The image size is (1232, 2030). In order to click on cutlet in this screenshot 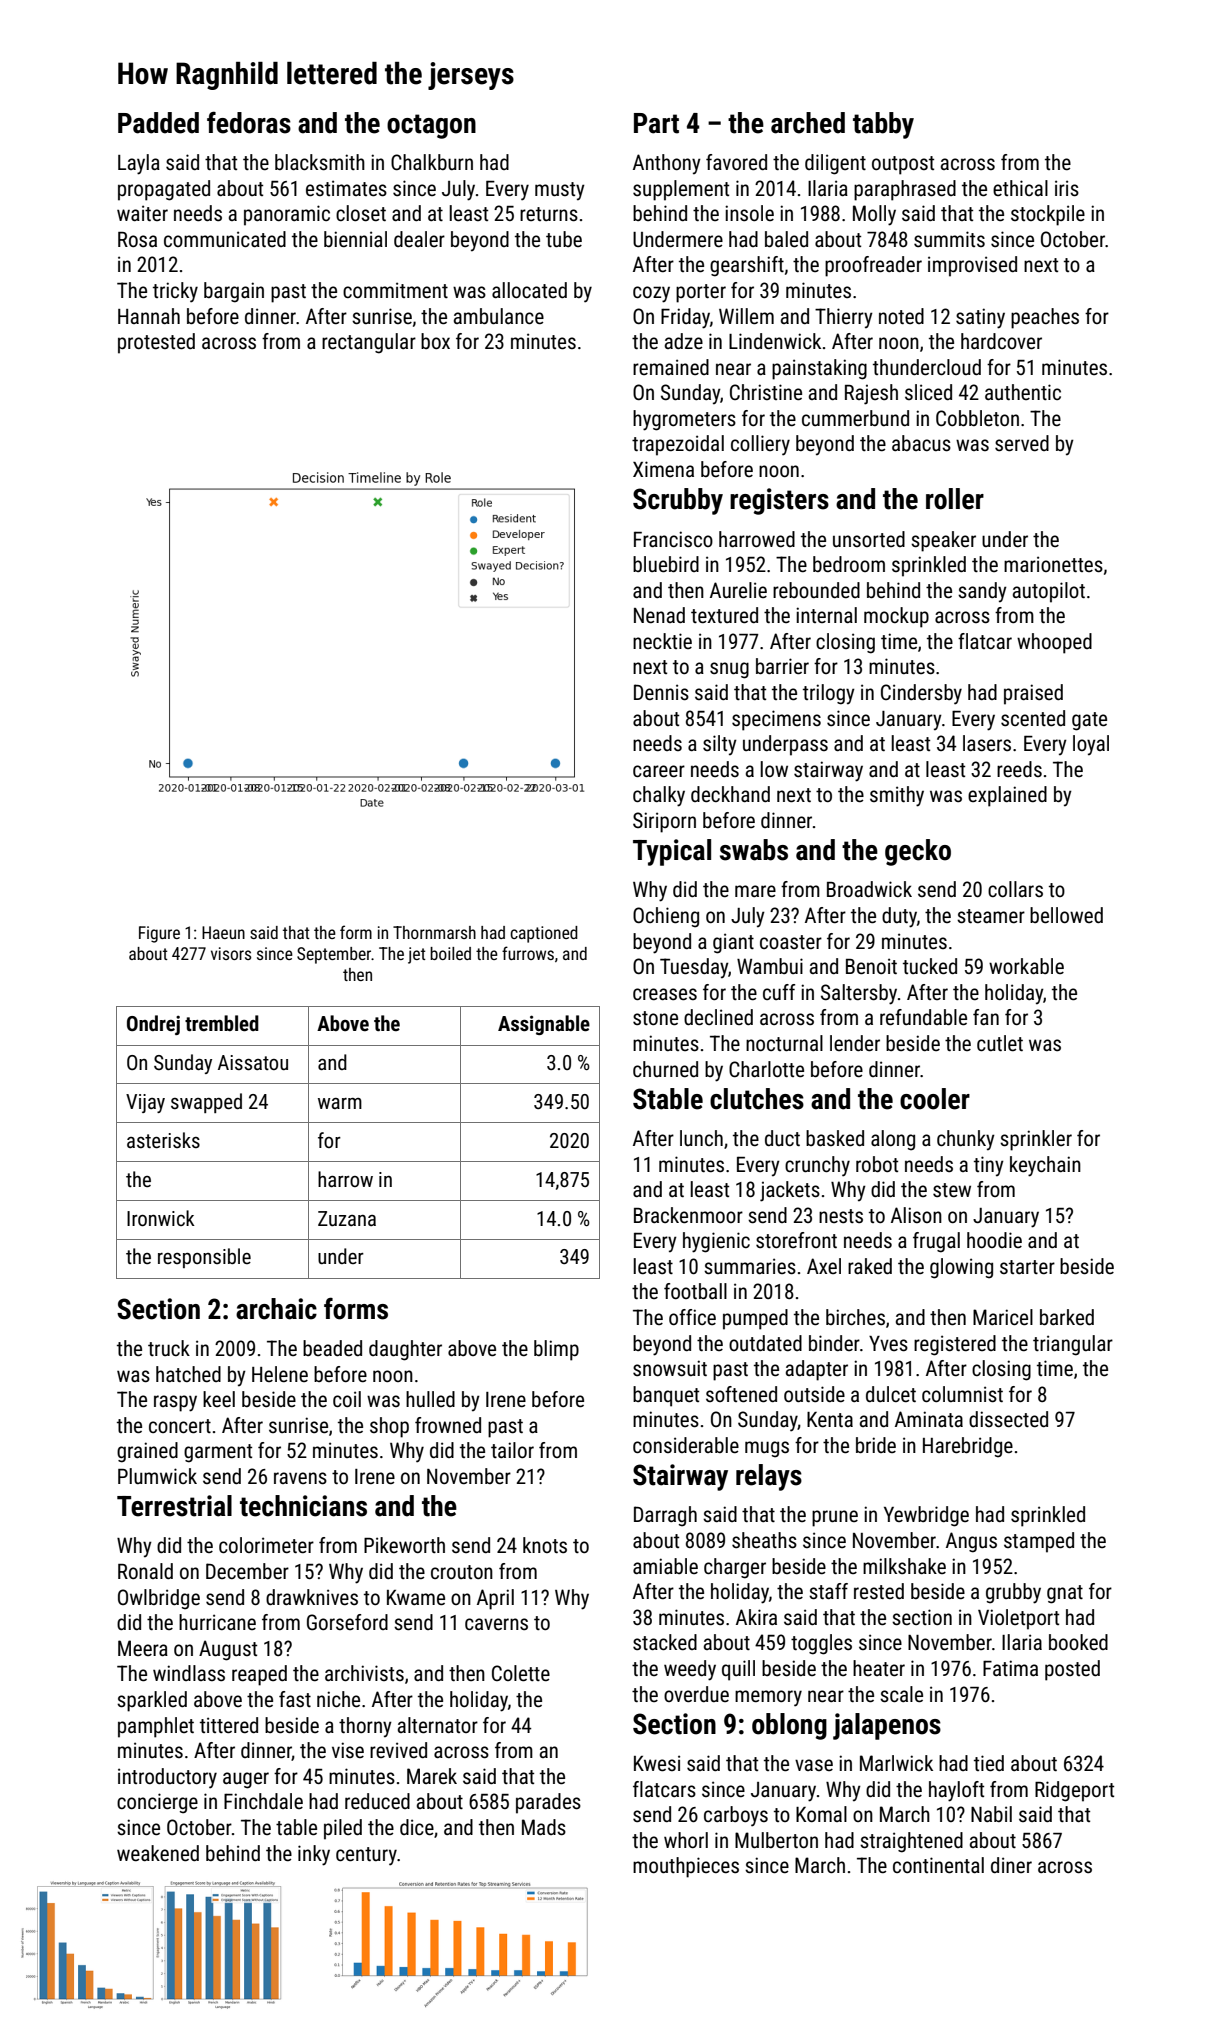, I will do `click(1000, 1043)`.
